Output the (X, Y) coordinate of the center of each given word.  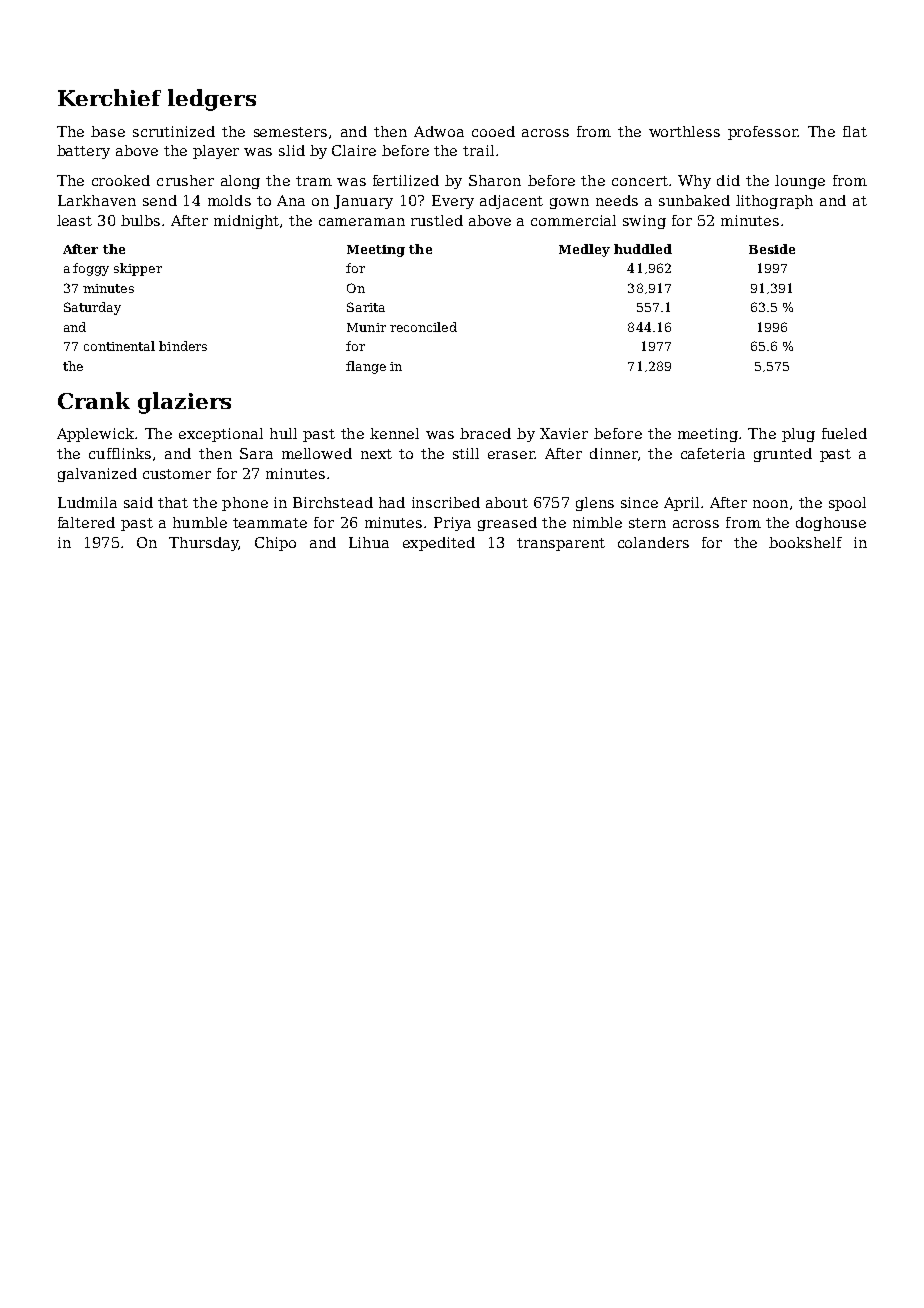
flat (855, 131)
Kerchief (109, 97)
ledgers (212, 100)
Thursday (204, 544)
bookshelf (805, 542)
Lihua (369, 542)
